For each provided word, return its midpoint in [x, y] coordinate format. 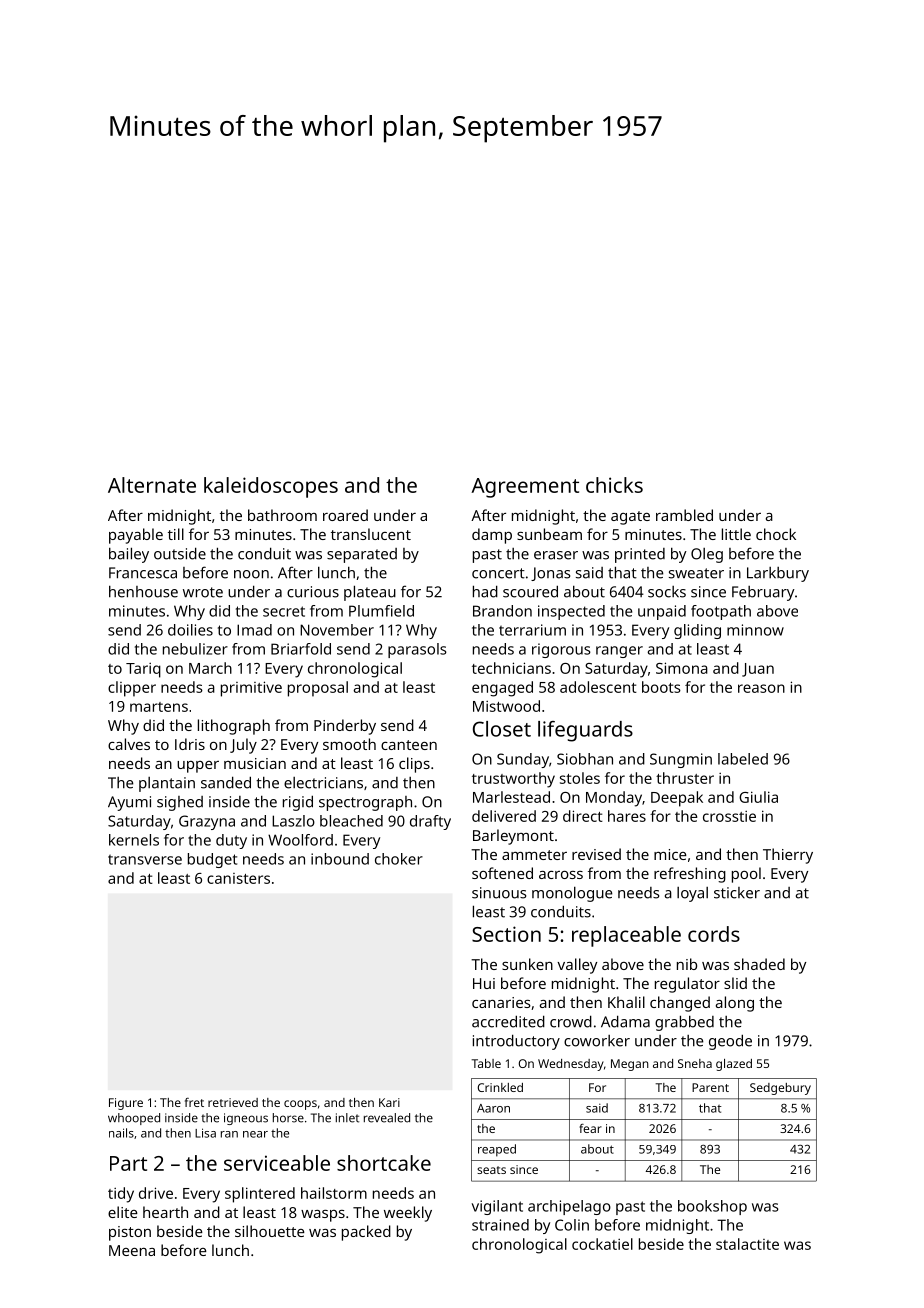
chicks [614, 485]
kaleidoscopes [271, 487]
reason [761, 688]
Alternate [152, 485]
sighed [180, 803]
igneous [246, 1119]
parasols [417, 650]
